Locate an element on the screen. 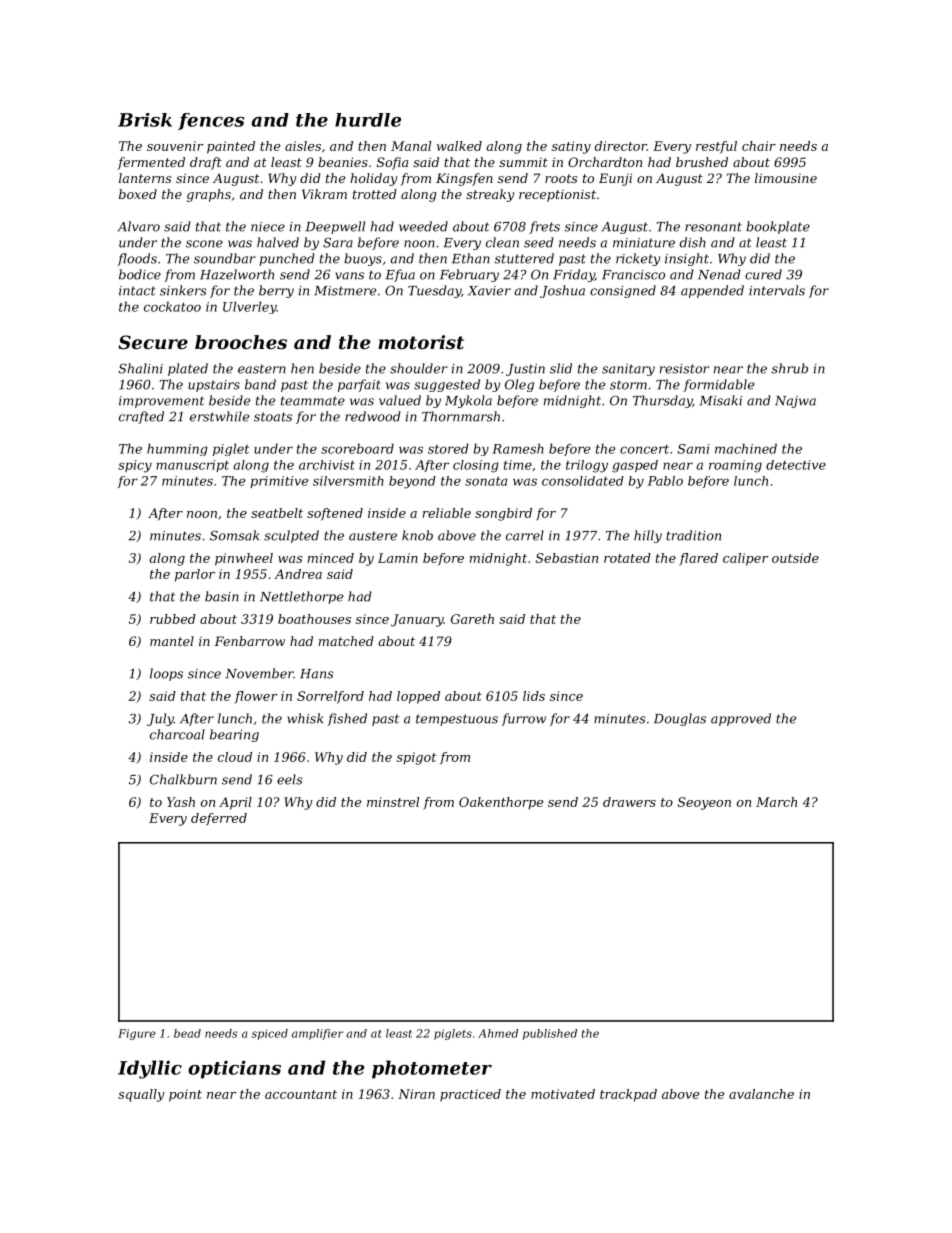 This screenshot has height=1233, width=952. crafted is located at coordinates (141, 417).
